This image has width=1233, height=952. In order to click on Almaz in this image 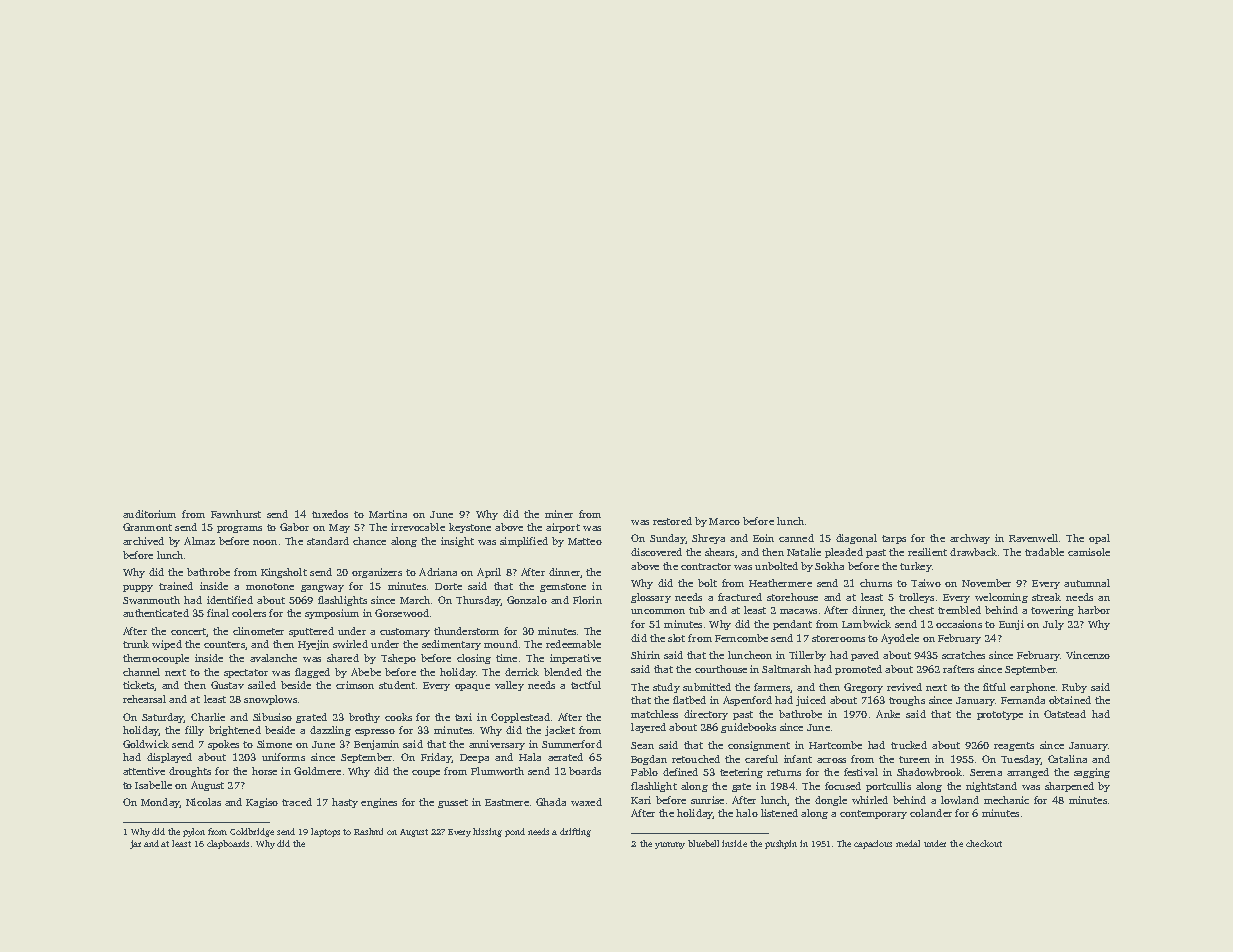, I will do `click(199, 541)`.
